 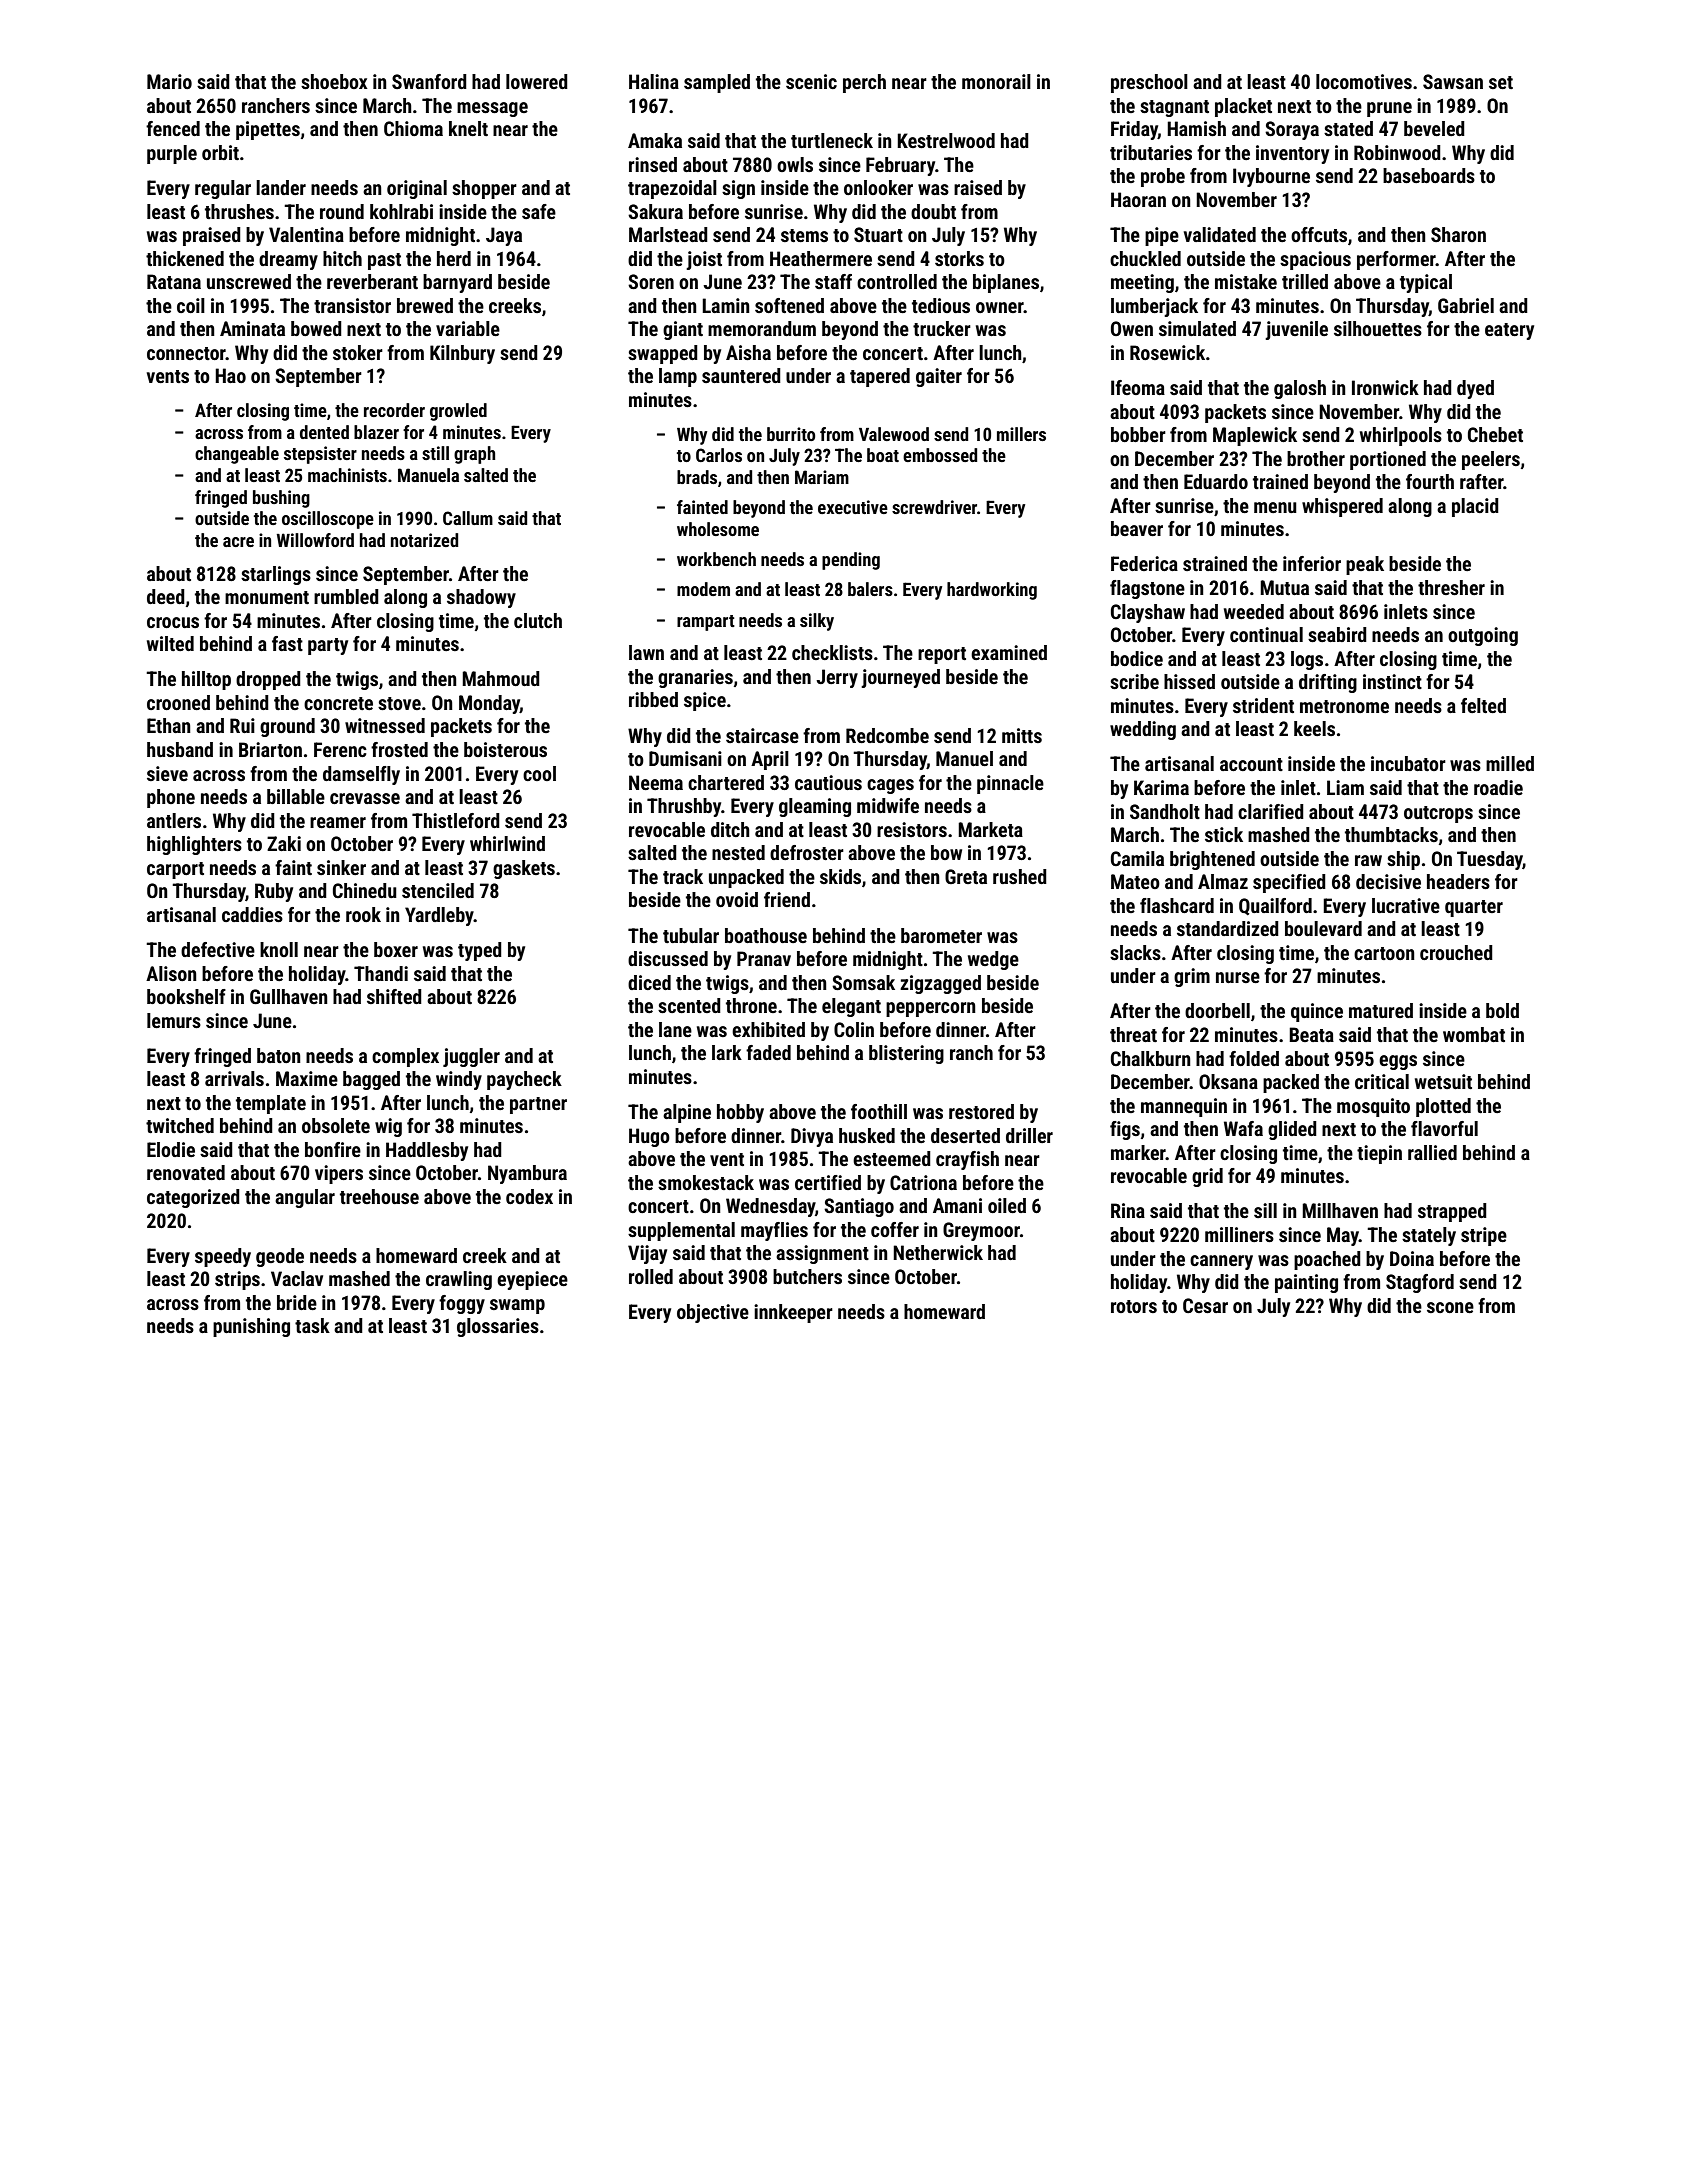 What do you see at coordinates (427, 1151) in the screenshot?
I see `Haddlesby` at bounding box center [427, 1151].
